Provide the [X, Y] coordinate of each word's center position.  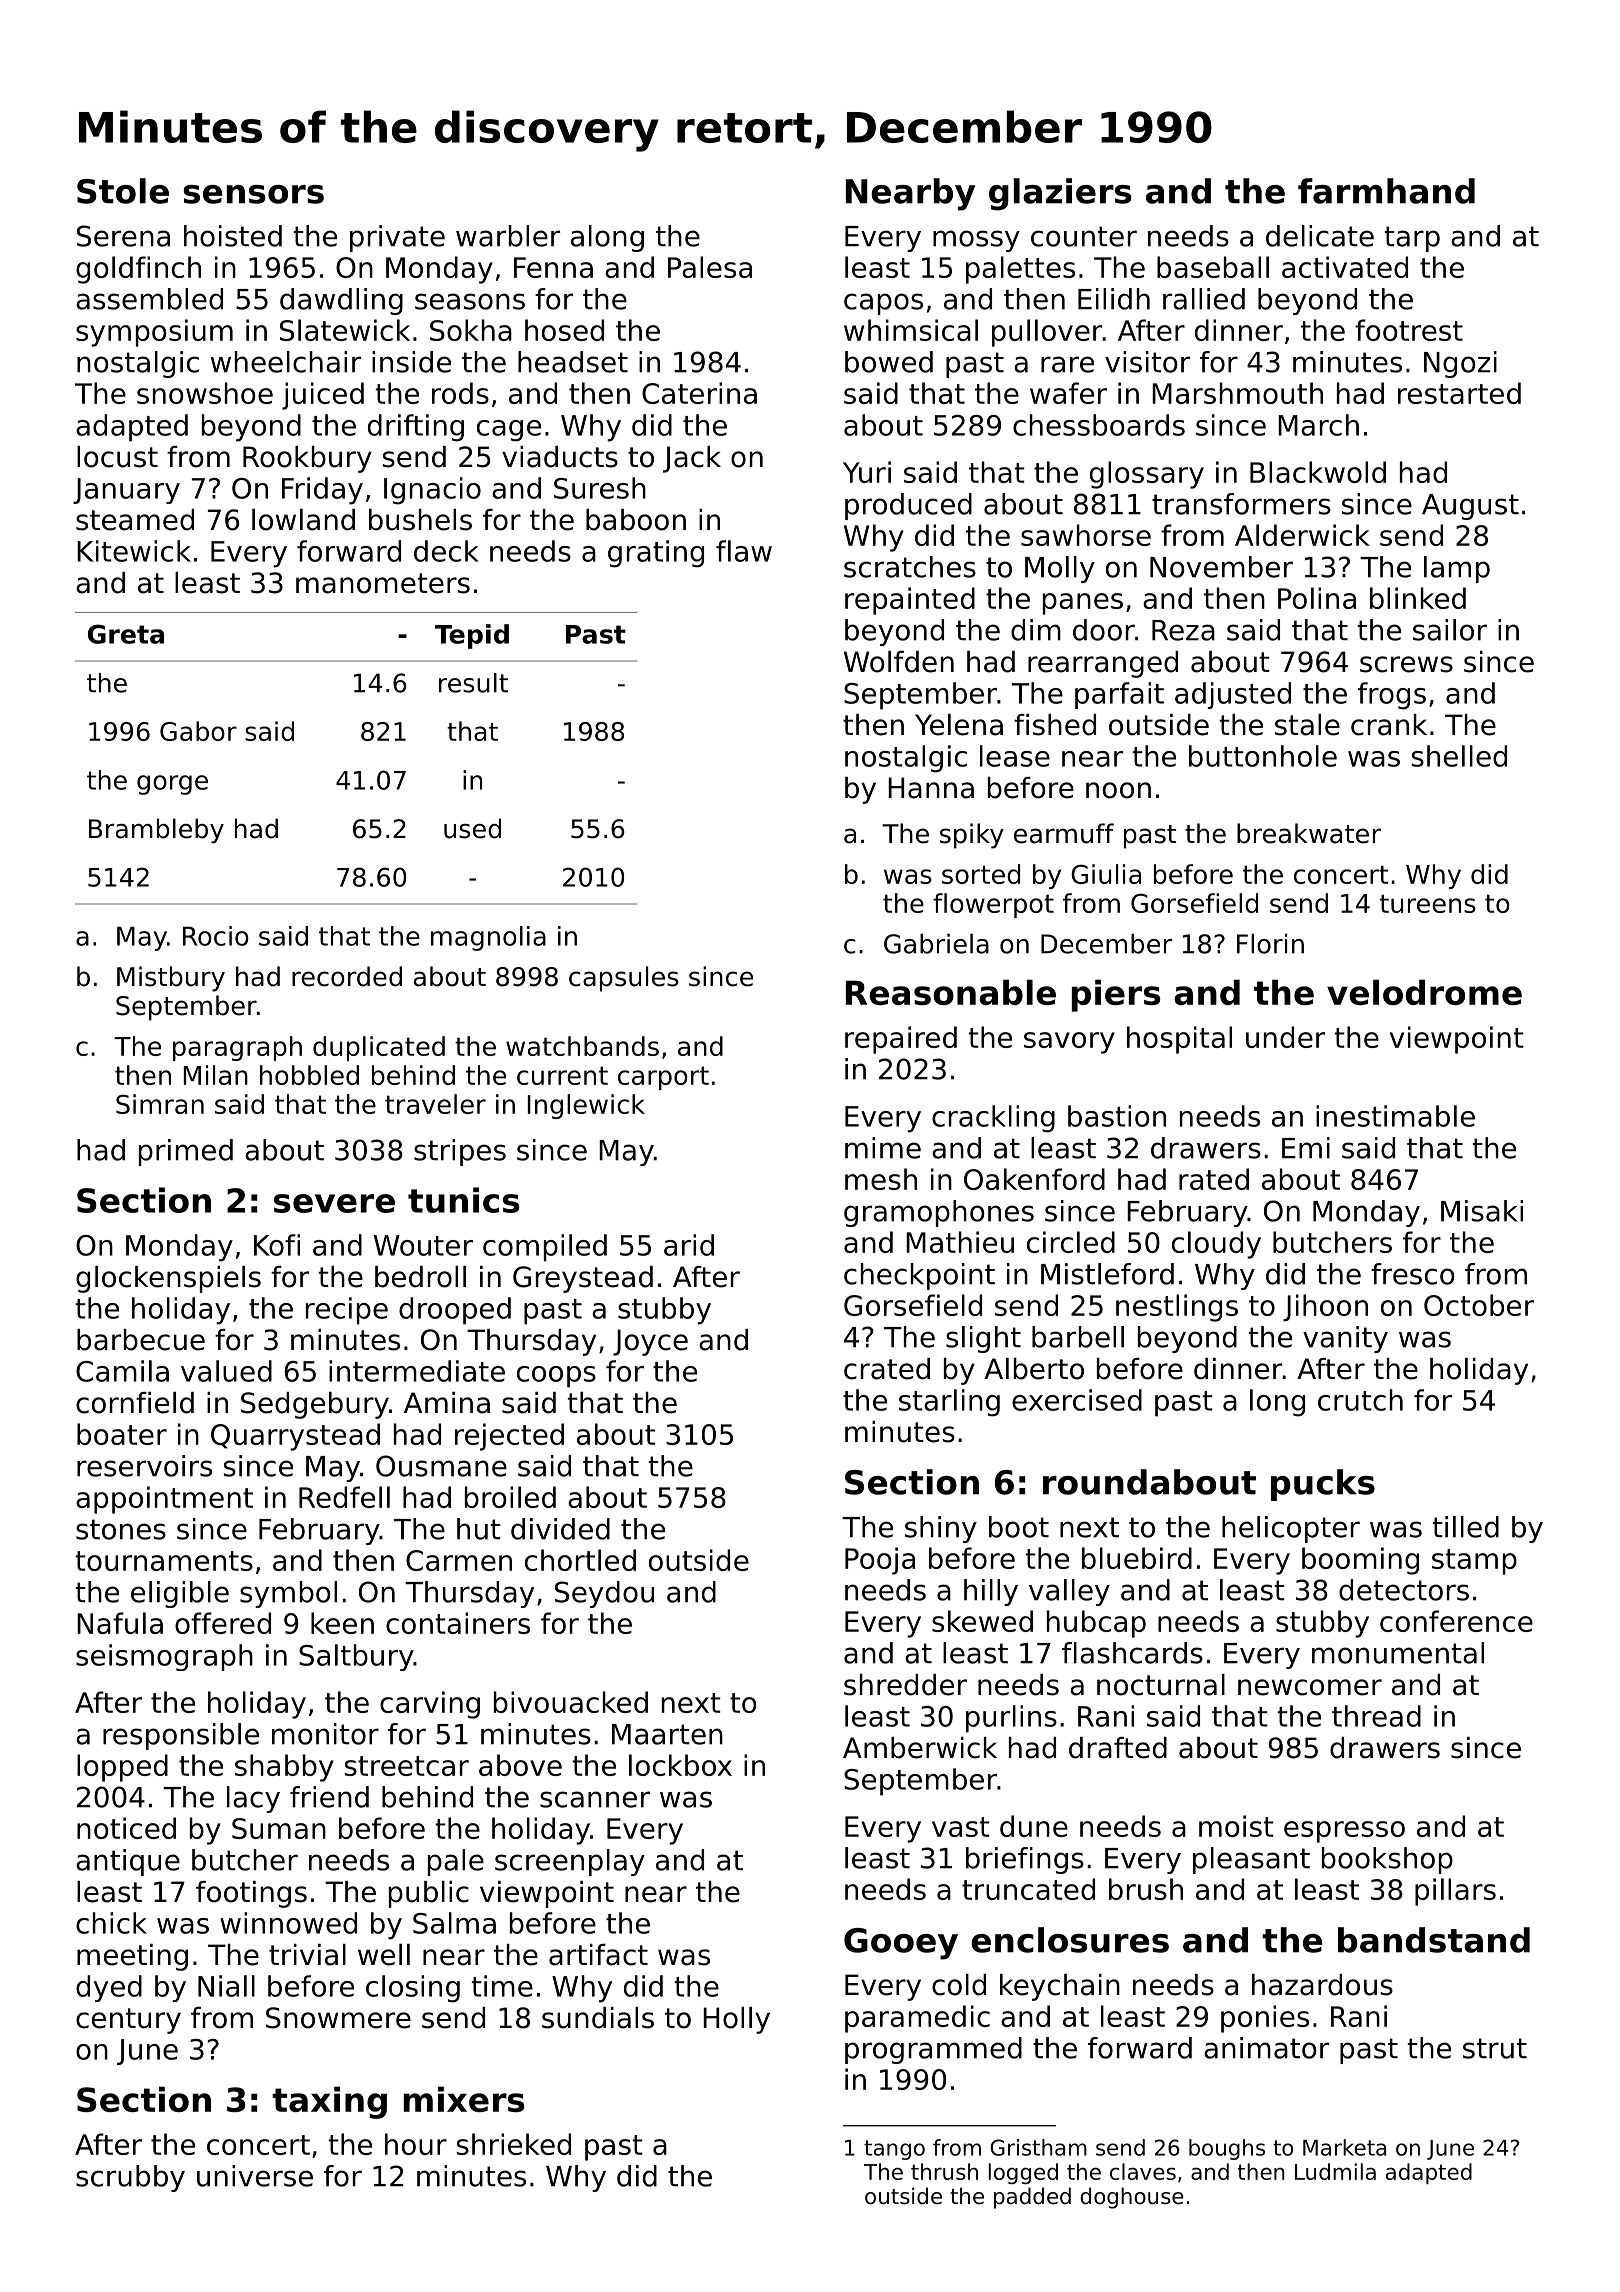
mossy [976, 241]
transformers [1241, 504]
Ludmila [1335, 2171]
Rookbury [307, 459]
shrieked [514, 2144]
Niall [226, 1986]
